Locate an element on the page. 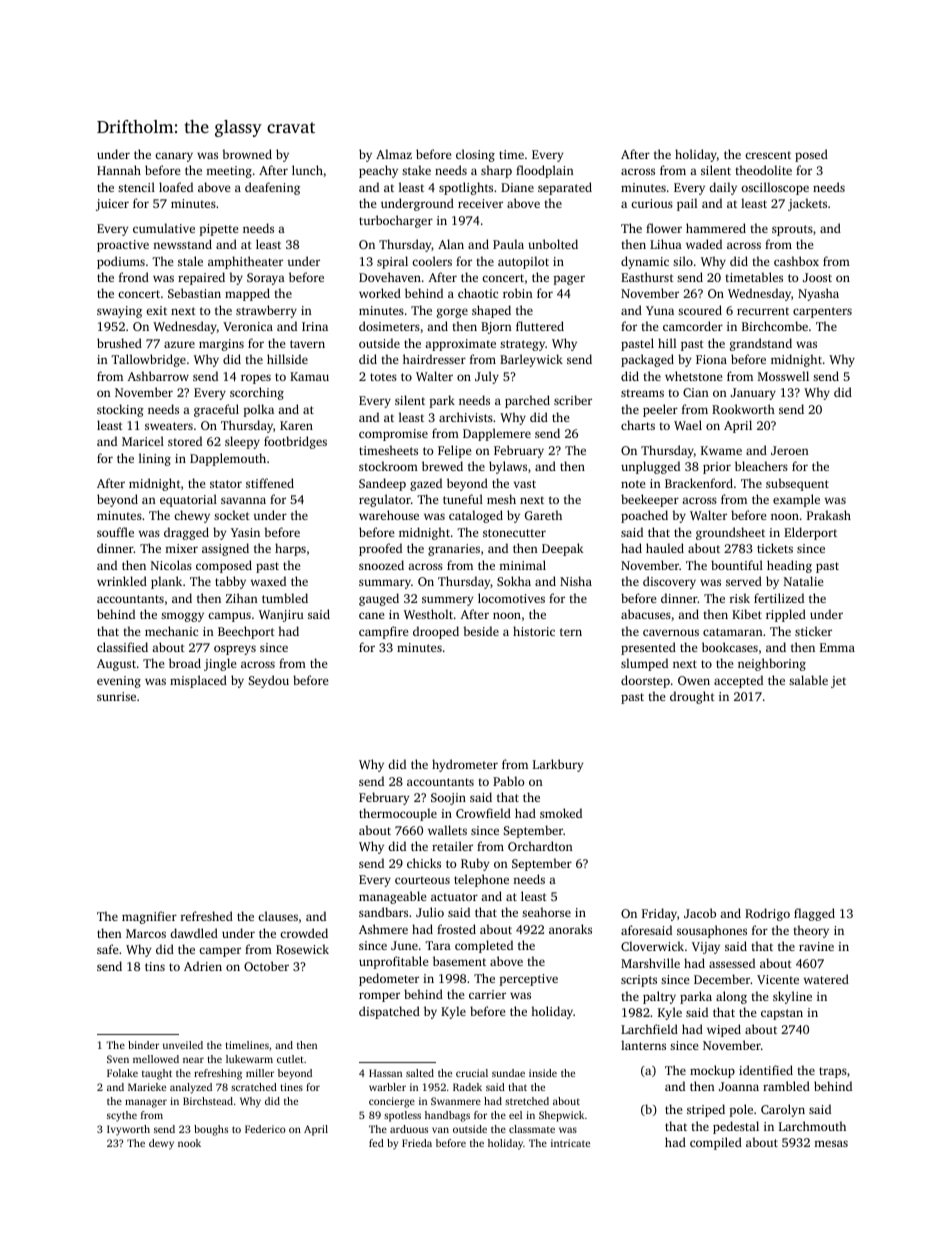 This page has width=952, height=1233. gazed is located at coordinates (426, 484).
